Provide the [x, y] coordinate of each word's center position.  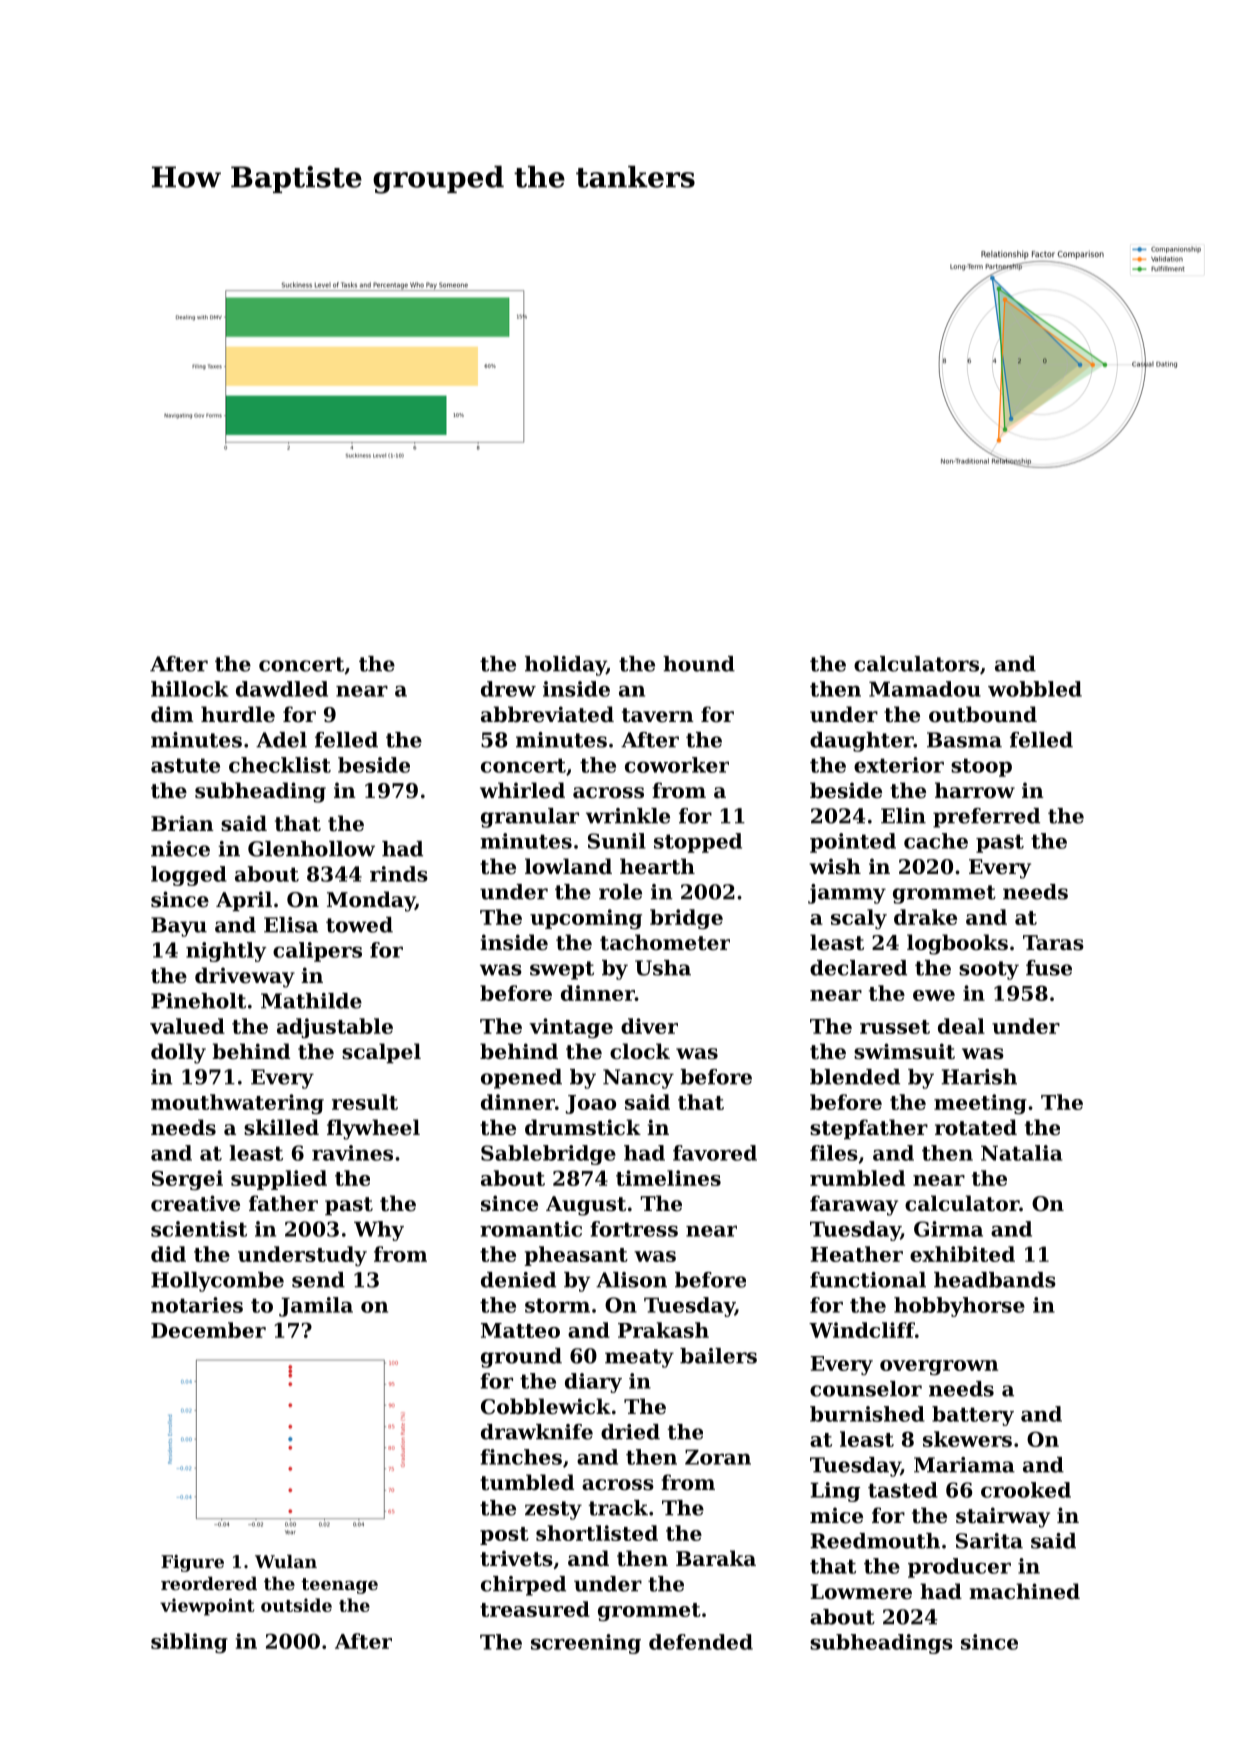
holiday [565, 666]
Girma [948, 1229]
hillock [190, 689]
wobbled [1035, 689]
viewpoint [207, 1607]
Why [379, 1231]
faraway [854, 1205]
